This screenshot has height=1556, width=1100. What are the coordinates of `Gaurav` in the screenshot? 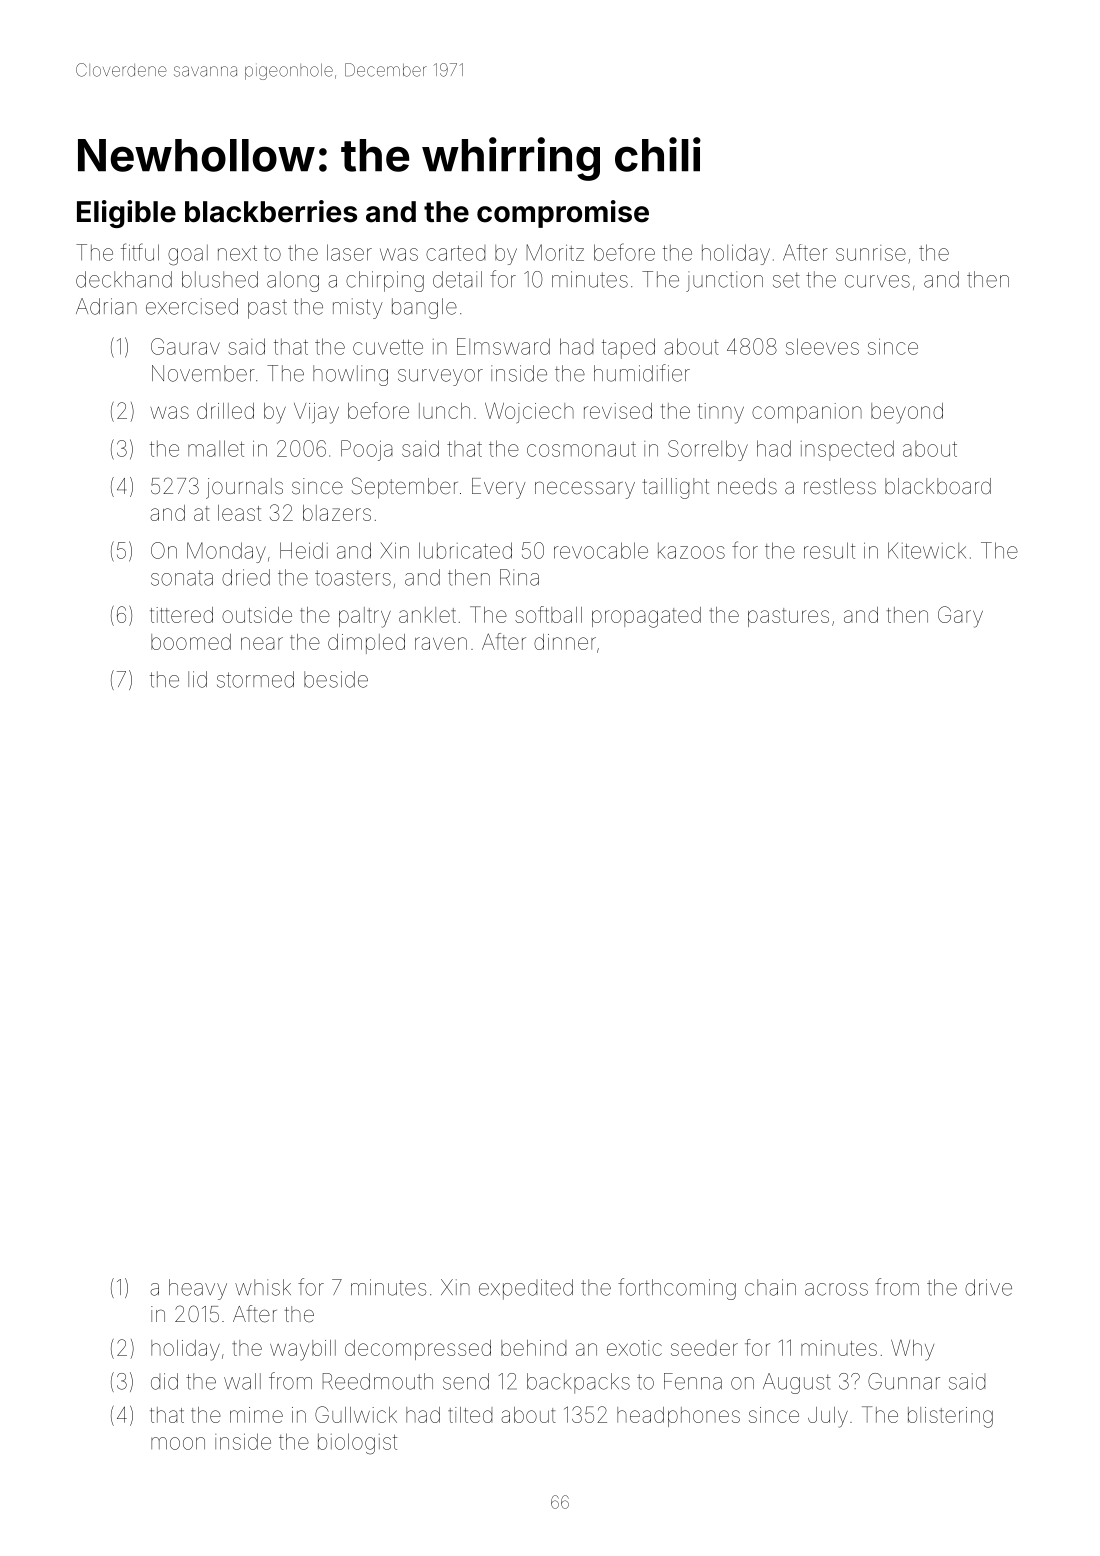 It's located at (185, 346).
